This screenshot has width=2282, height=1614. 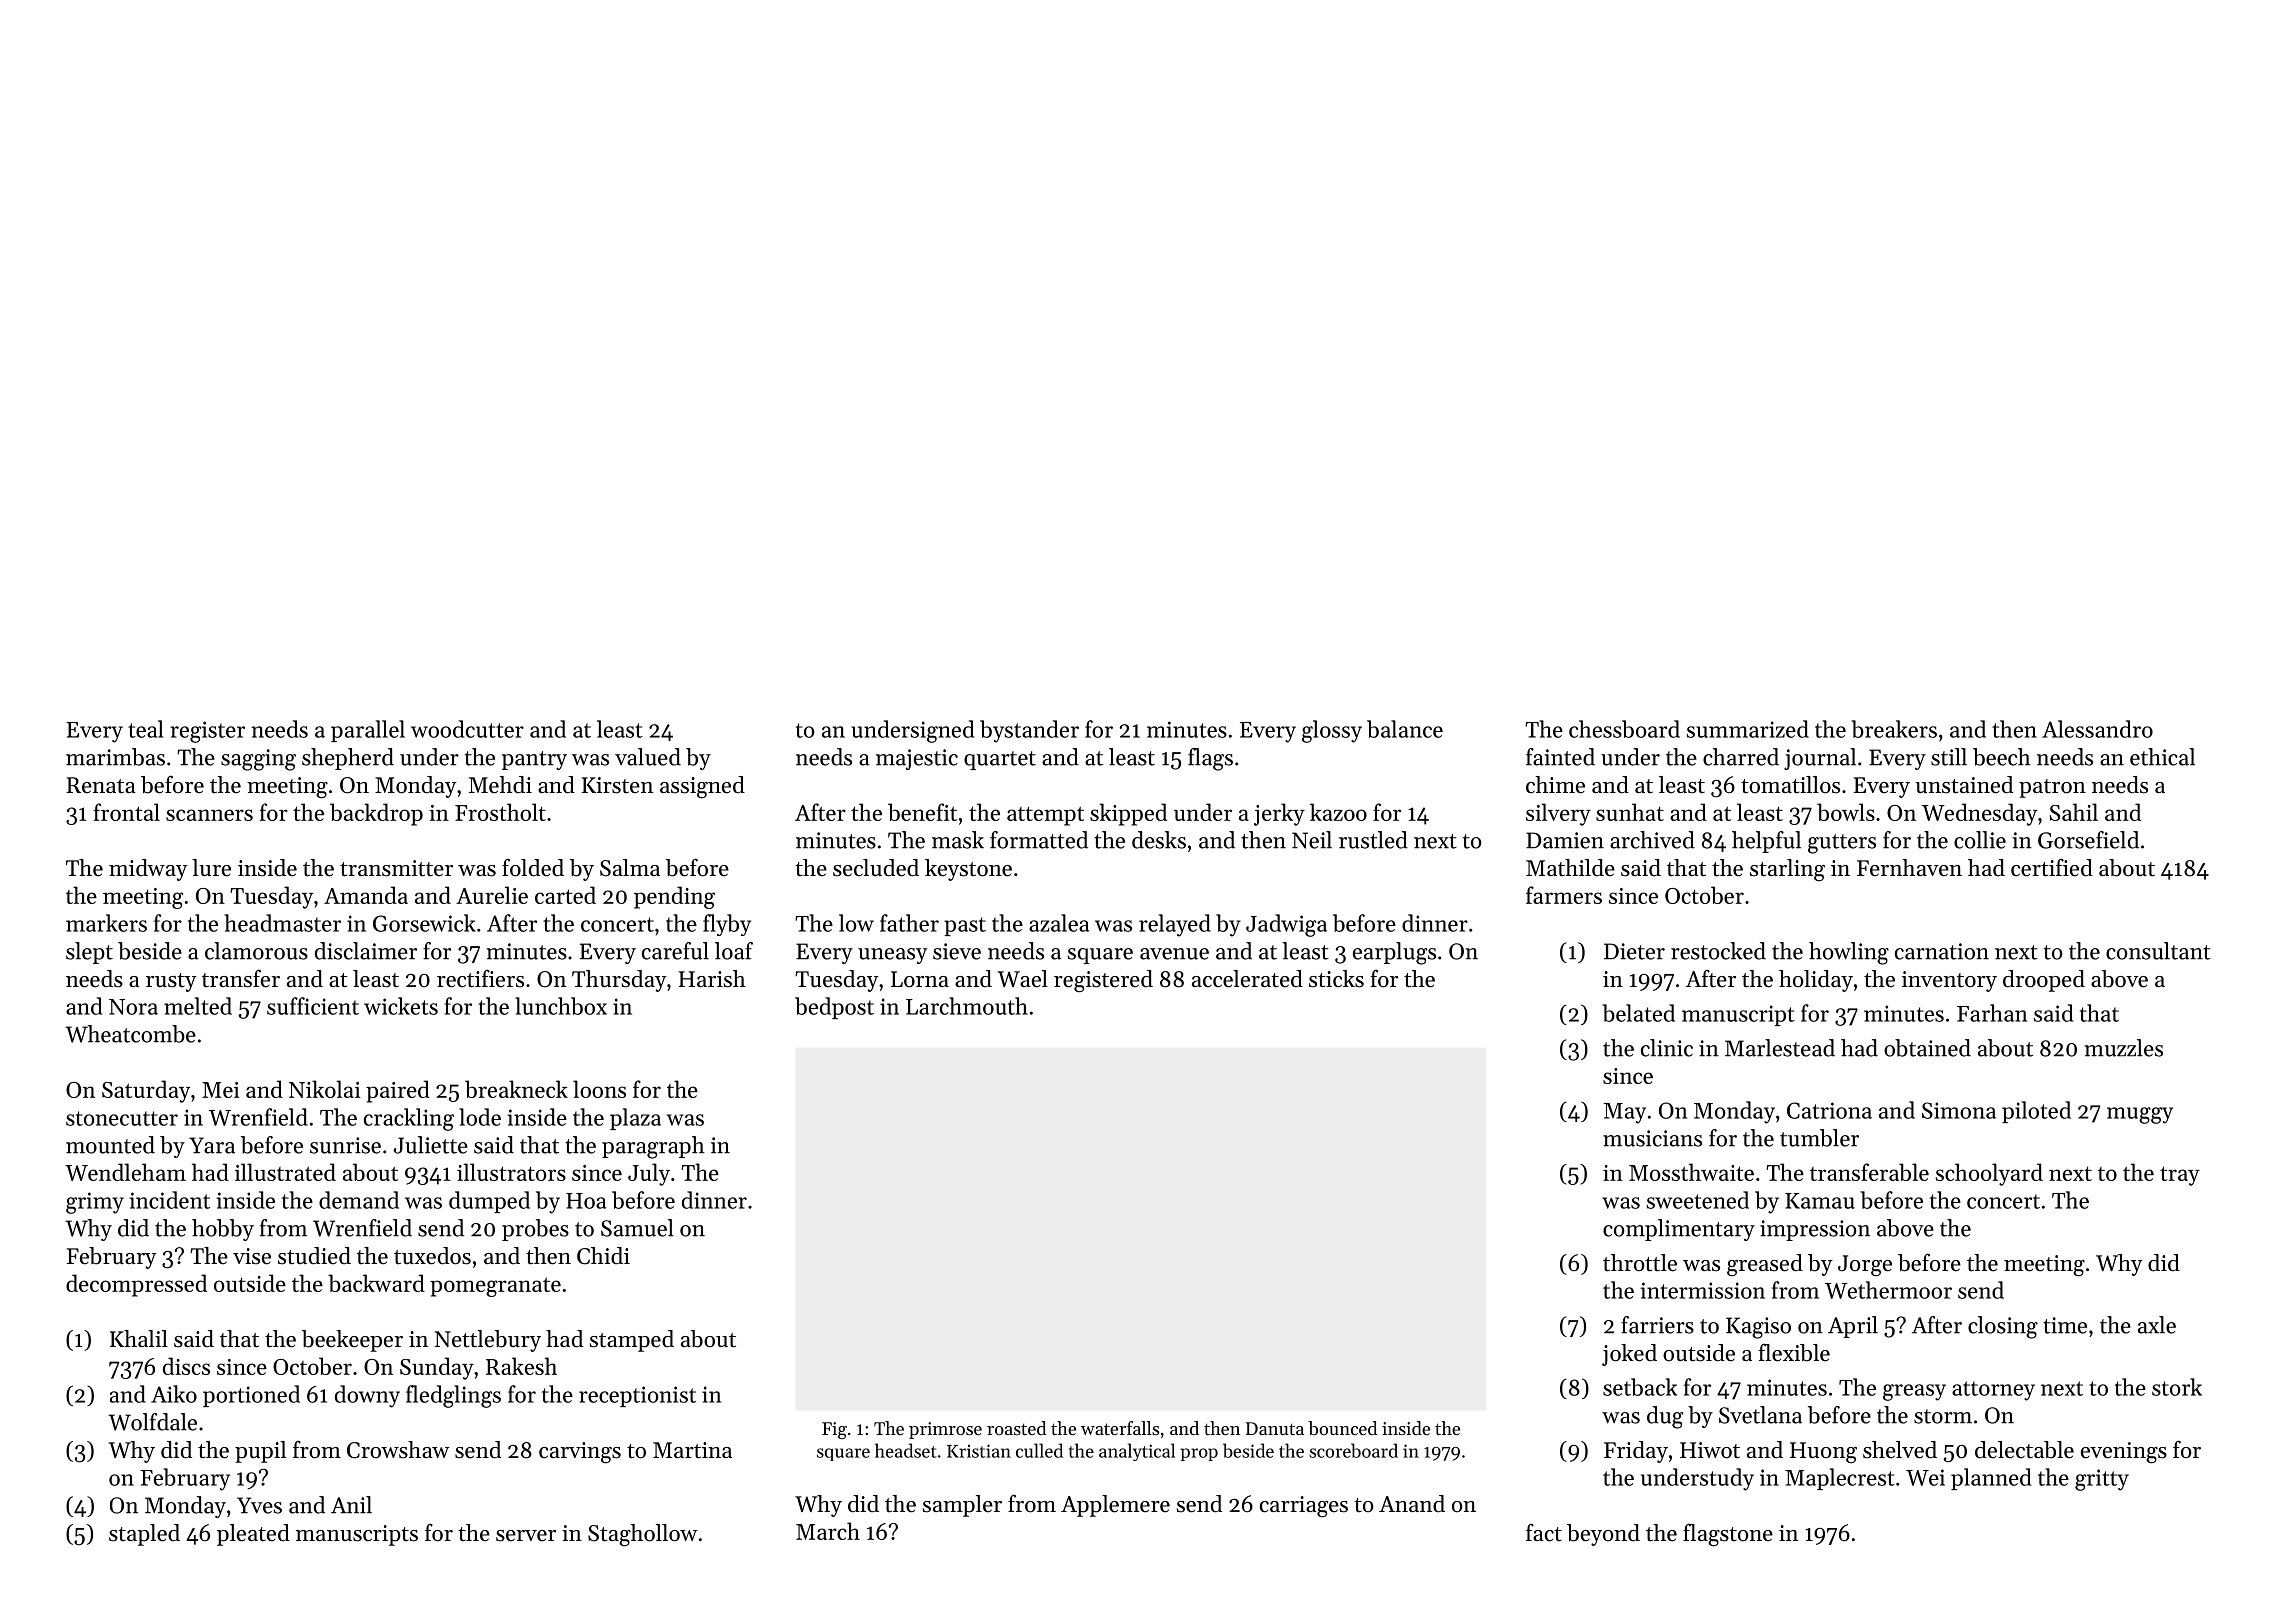 I want to click on Renata, so click(x=101, y=785).
